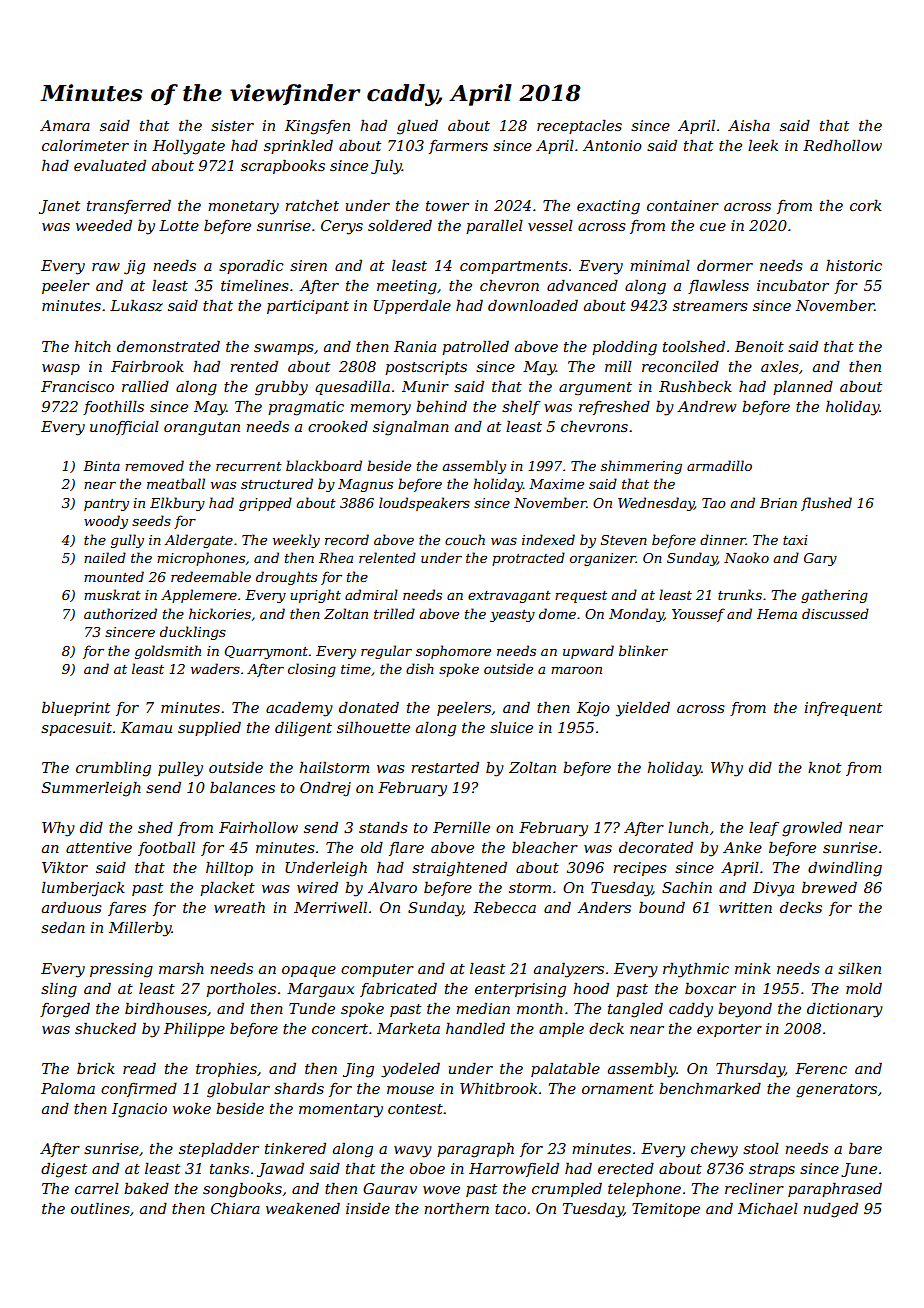 The width and height of the screenshot is (924, 1308). What do you see at coordinates (139, 1089) in the screenshot?
I see `confirmed` at bounding box center [139, 1089].
